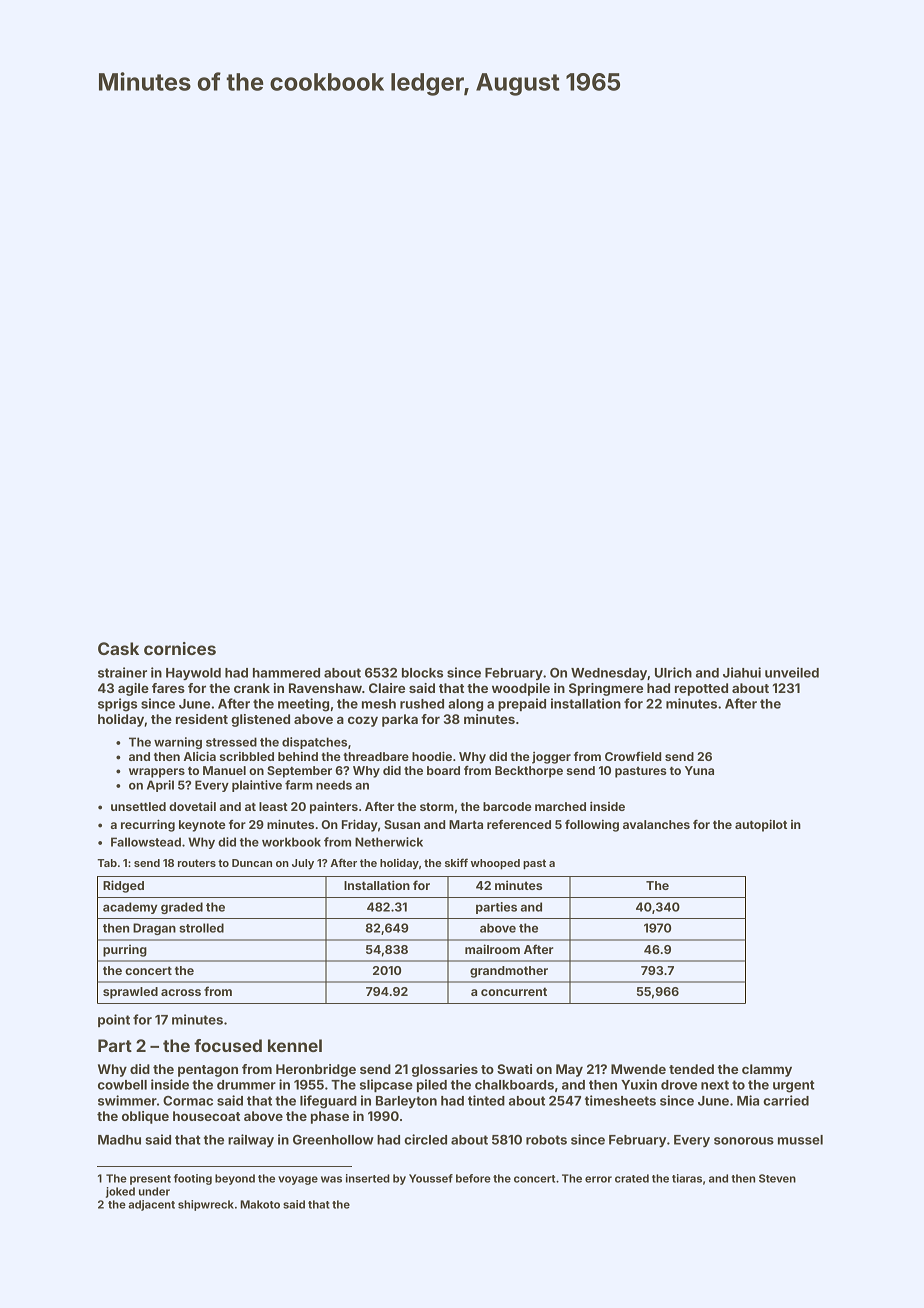 The height and width of the page is (1308, 924). I want to click on footing, so click(193, 1179).
